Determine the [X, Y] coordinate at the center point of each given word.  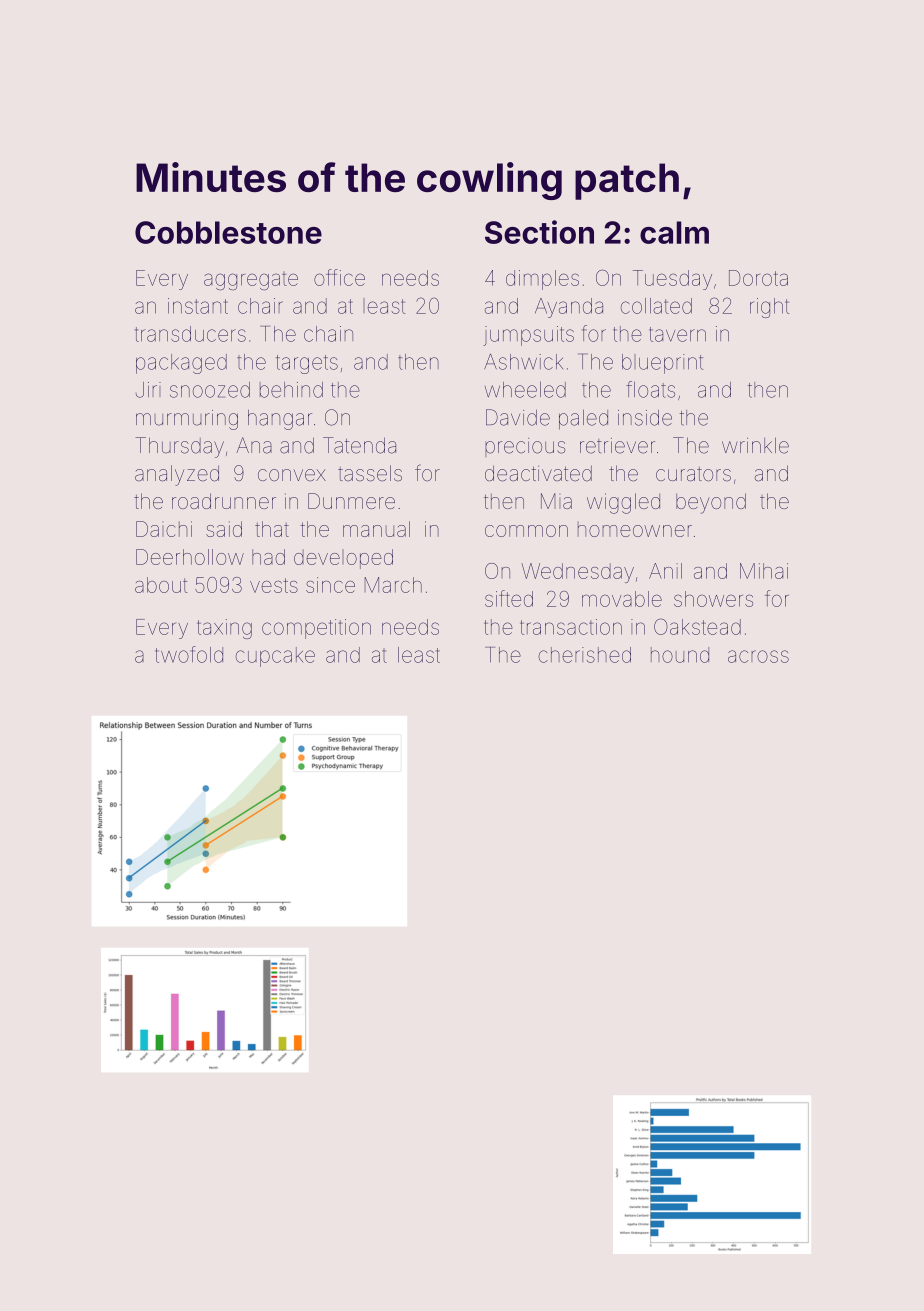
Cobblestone [228, 232]
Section [539, 232]
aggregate [251, 281]
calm [674, 232]
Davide [518, 417]
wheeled [525, 389]
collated [656, 306]
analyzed [177, 475]
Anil [665, 571]
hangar [280, 420]
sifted [509, 598]
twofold [189, 654]
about [161, 585]
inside [645, 418]
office [339, 277]
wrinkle [755, 445]
